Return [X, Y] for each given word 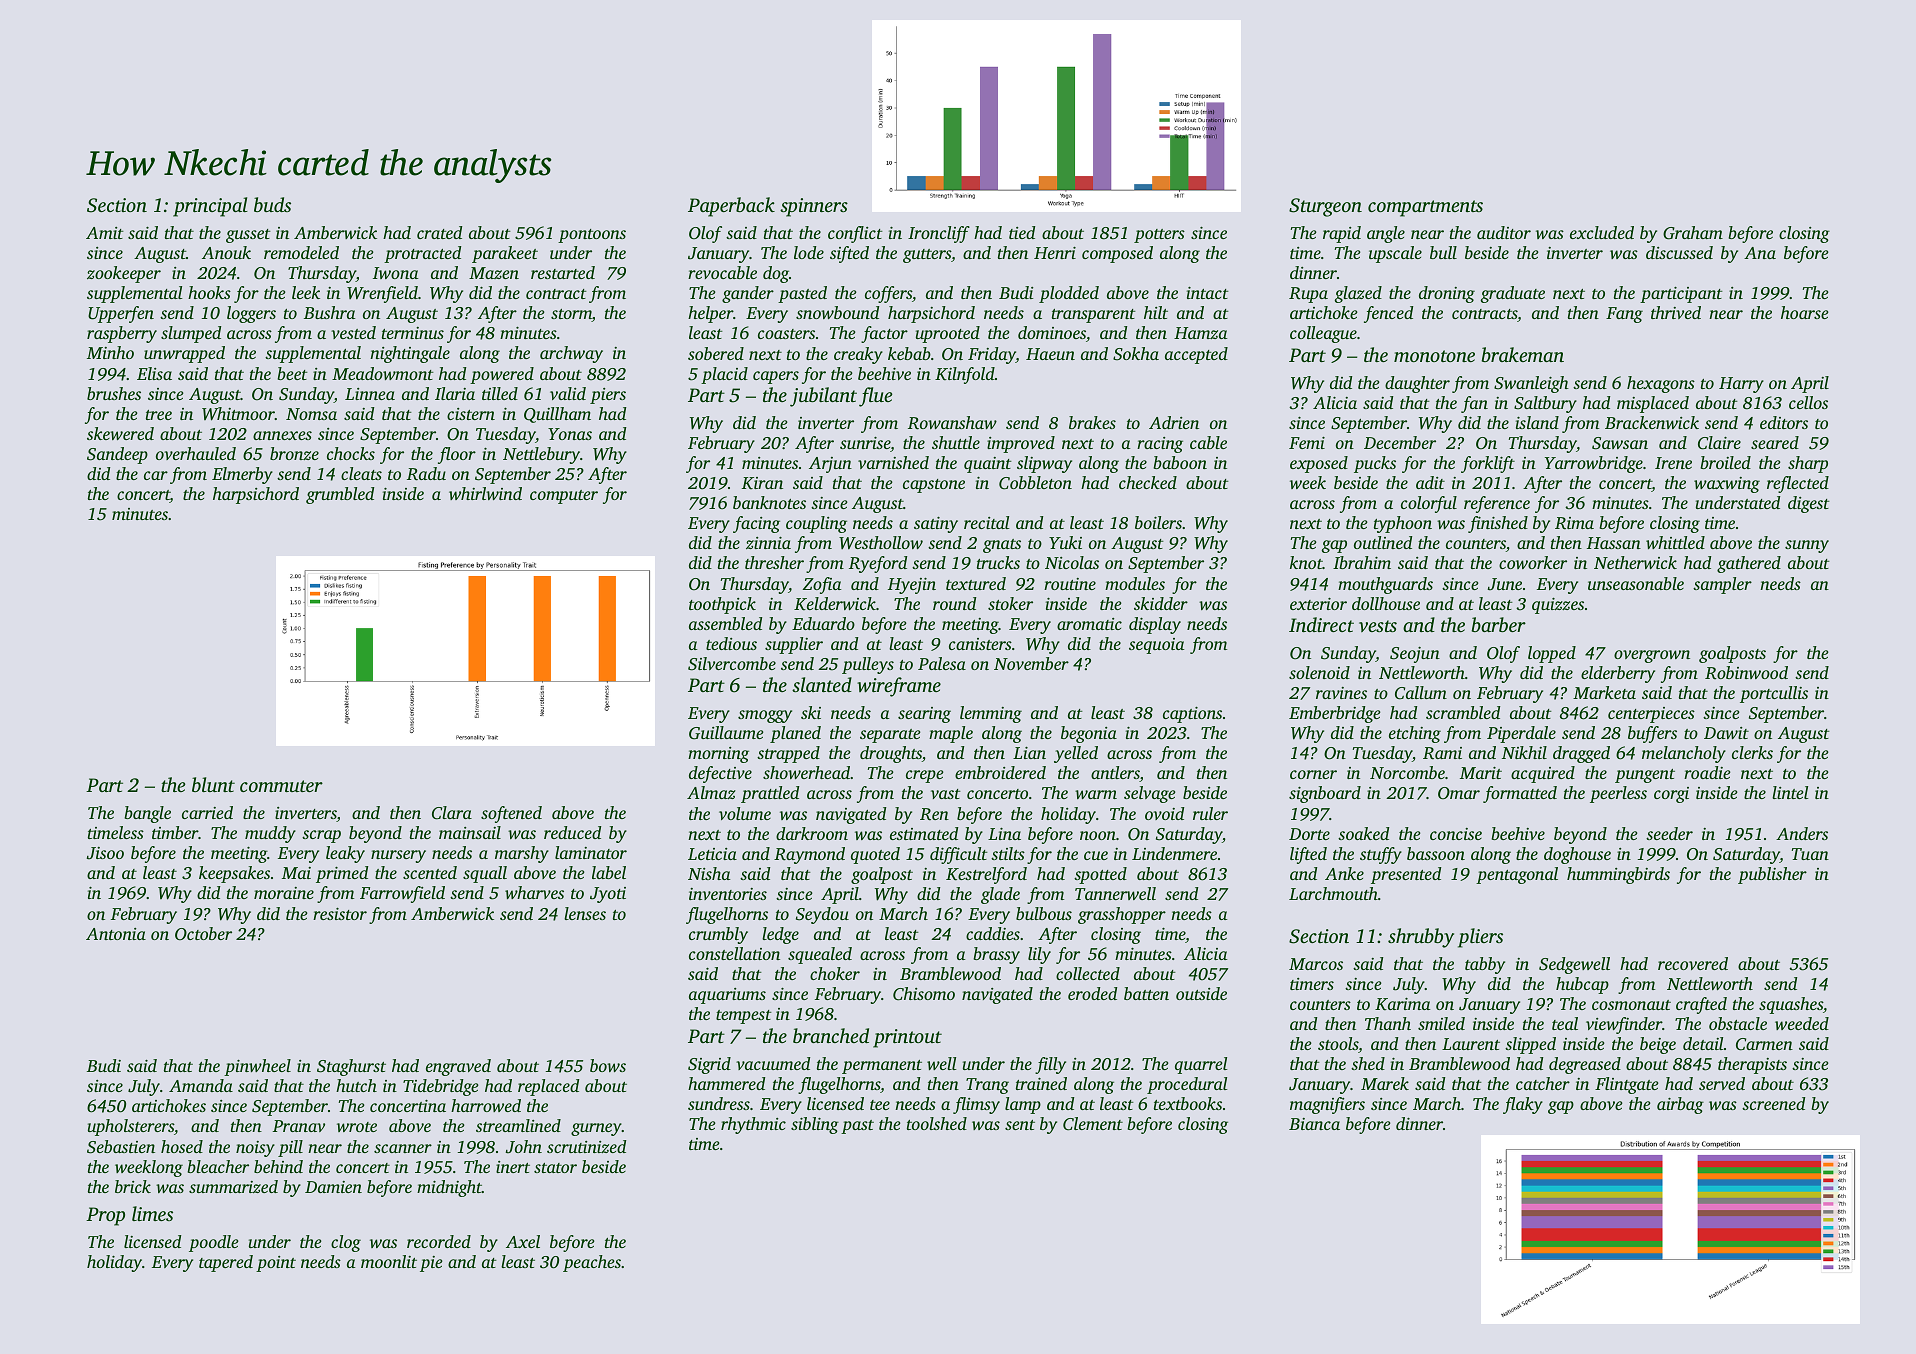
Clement [1093, 1124]
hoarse [1805, 312]
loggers [251, 314]
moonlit [389, 1261]
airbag [1680, 1105]
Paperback [731, 207]
